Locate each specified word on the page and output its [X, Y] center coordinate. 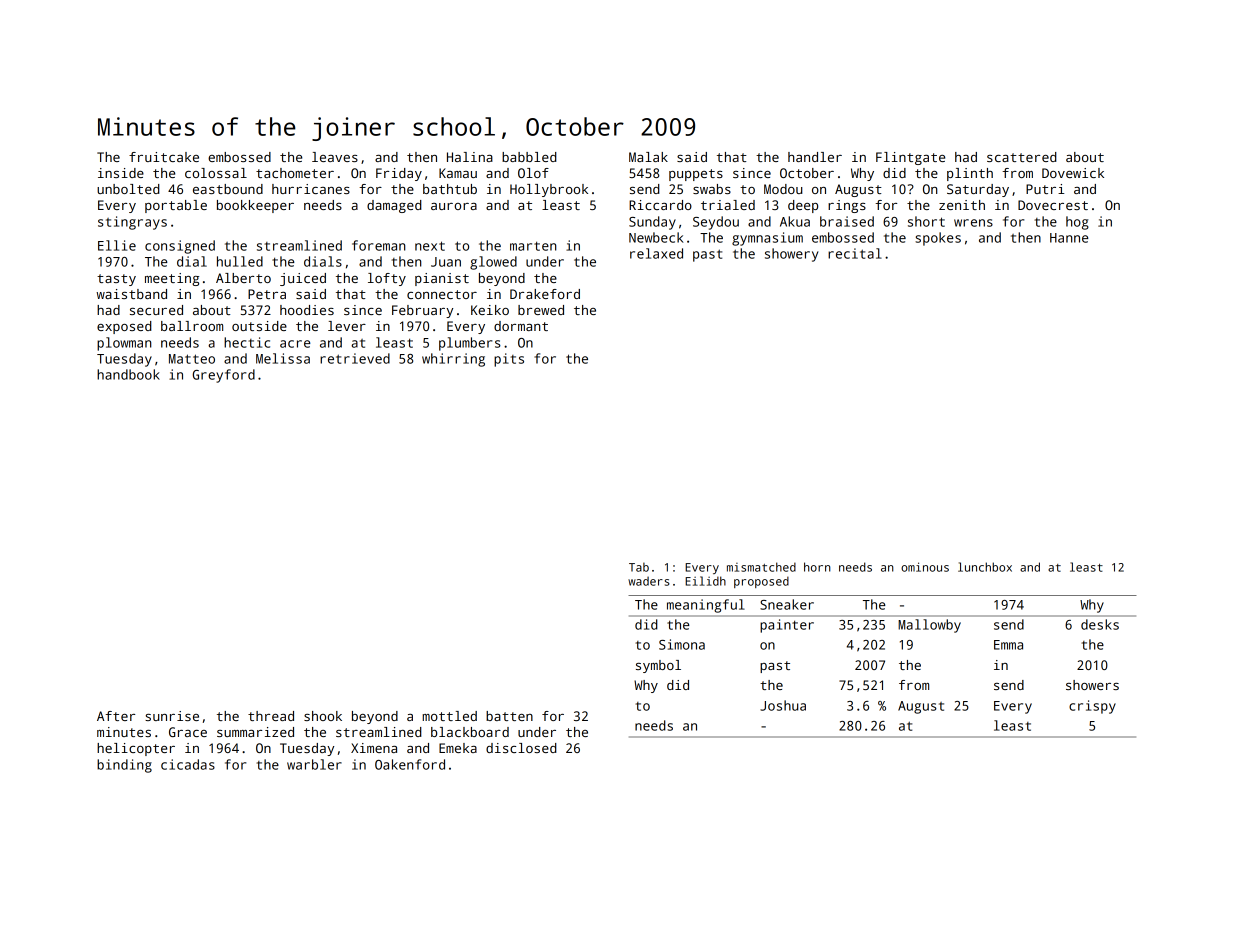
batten [509, 716]
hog [1077, 223]
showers [1092, 685]
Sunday [652, 223]
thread [271, 716]
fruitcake [164, 157]
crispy [1092, 707]
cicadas [188, 764]
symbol [658, 666]
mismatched [761, 567]
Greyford [224, 376]
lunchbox [985, 567]
